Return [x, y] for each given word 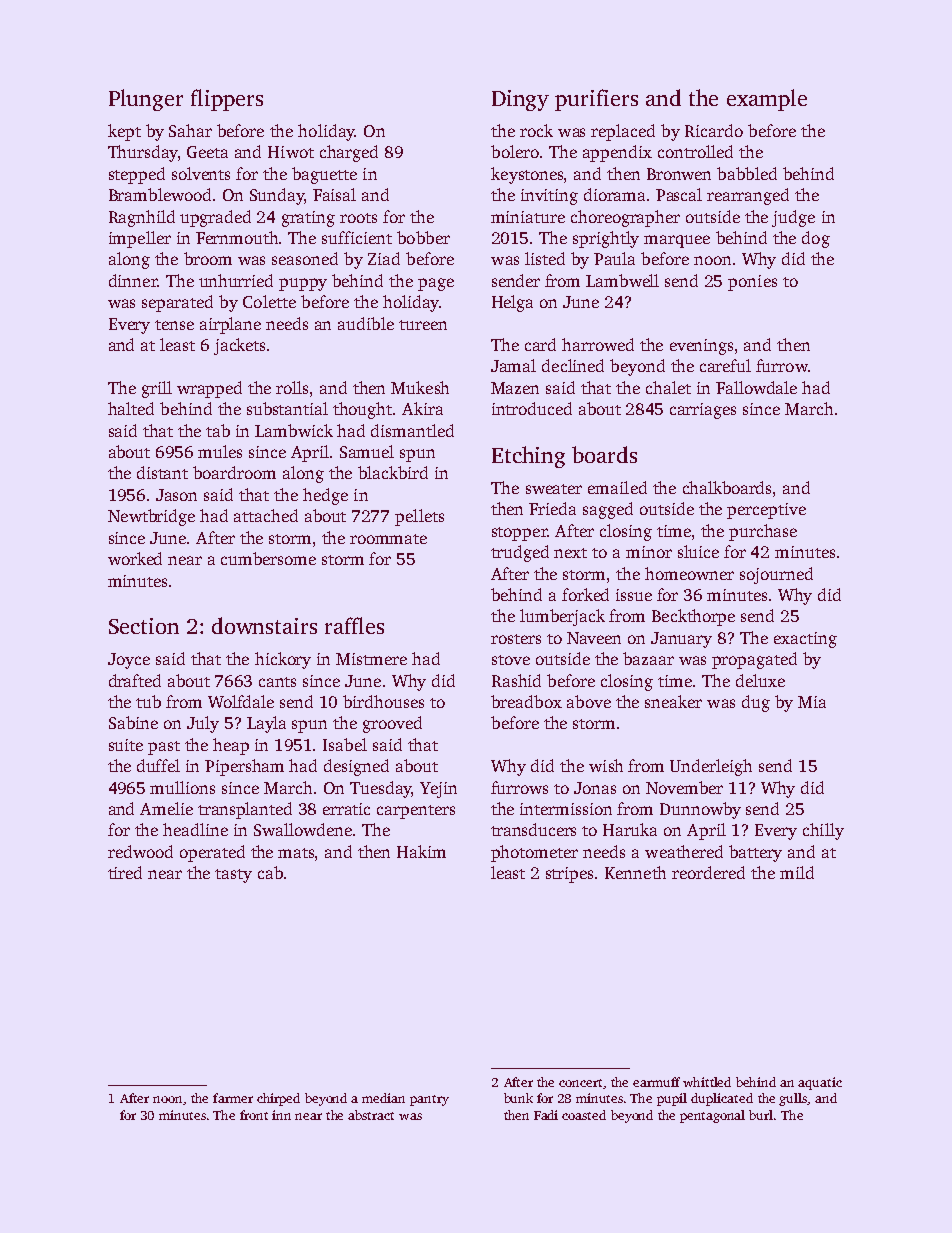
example [767, 100]
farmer [233, 1098]
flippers [227, 100]
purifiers [596, 100]
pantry [429, 1100]
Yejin [438, 790]
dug [756, 703]
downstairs [264, 625]
